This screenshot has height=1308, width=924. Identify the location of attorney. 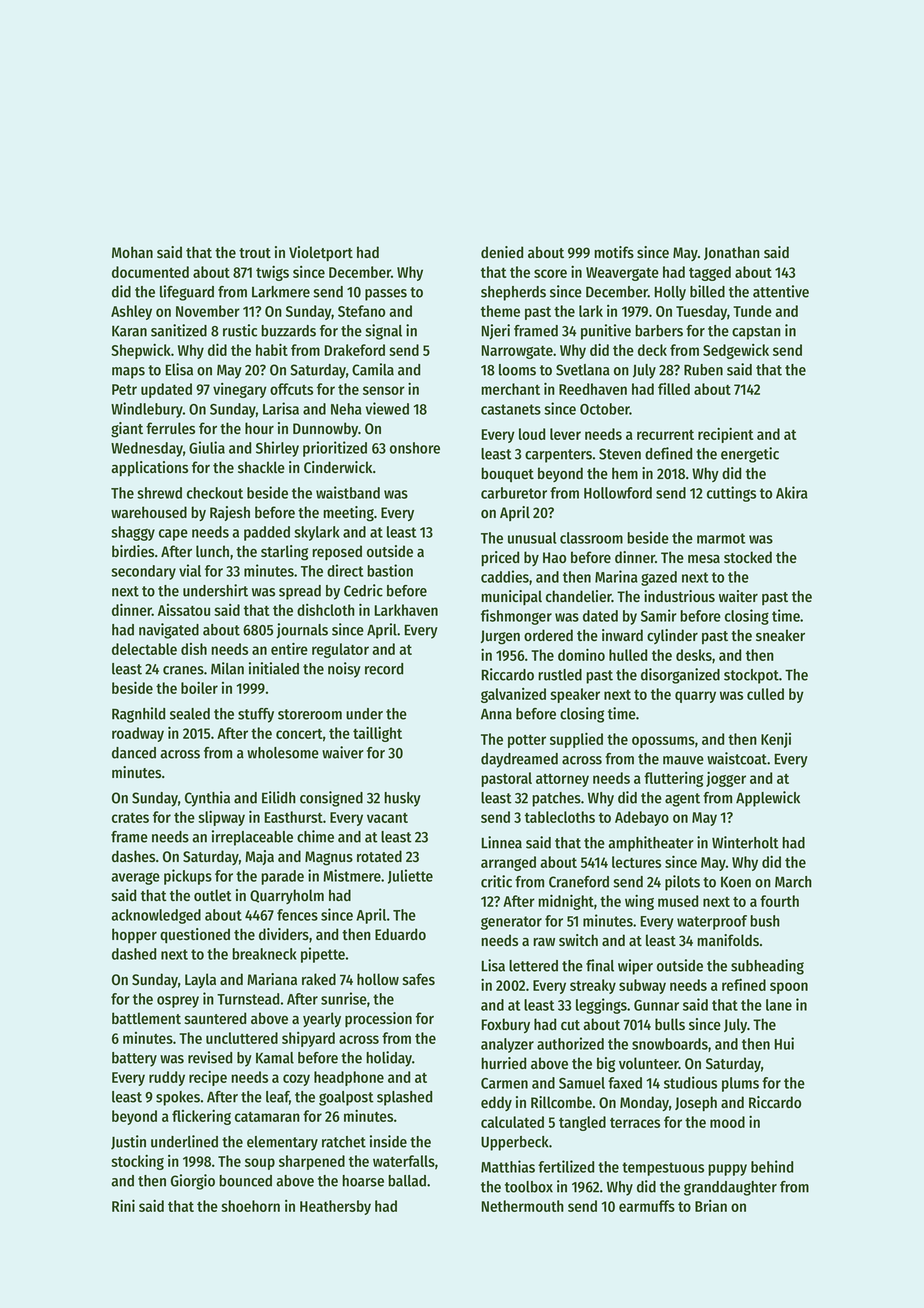
(562, 780).
